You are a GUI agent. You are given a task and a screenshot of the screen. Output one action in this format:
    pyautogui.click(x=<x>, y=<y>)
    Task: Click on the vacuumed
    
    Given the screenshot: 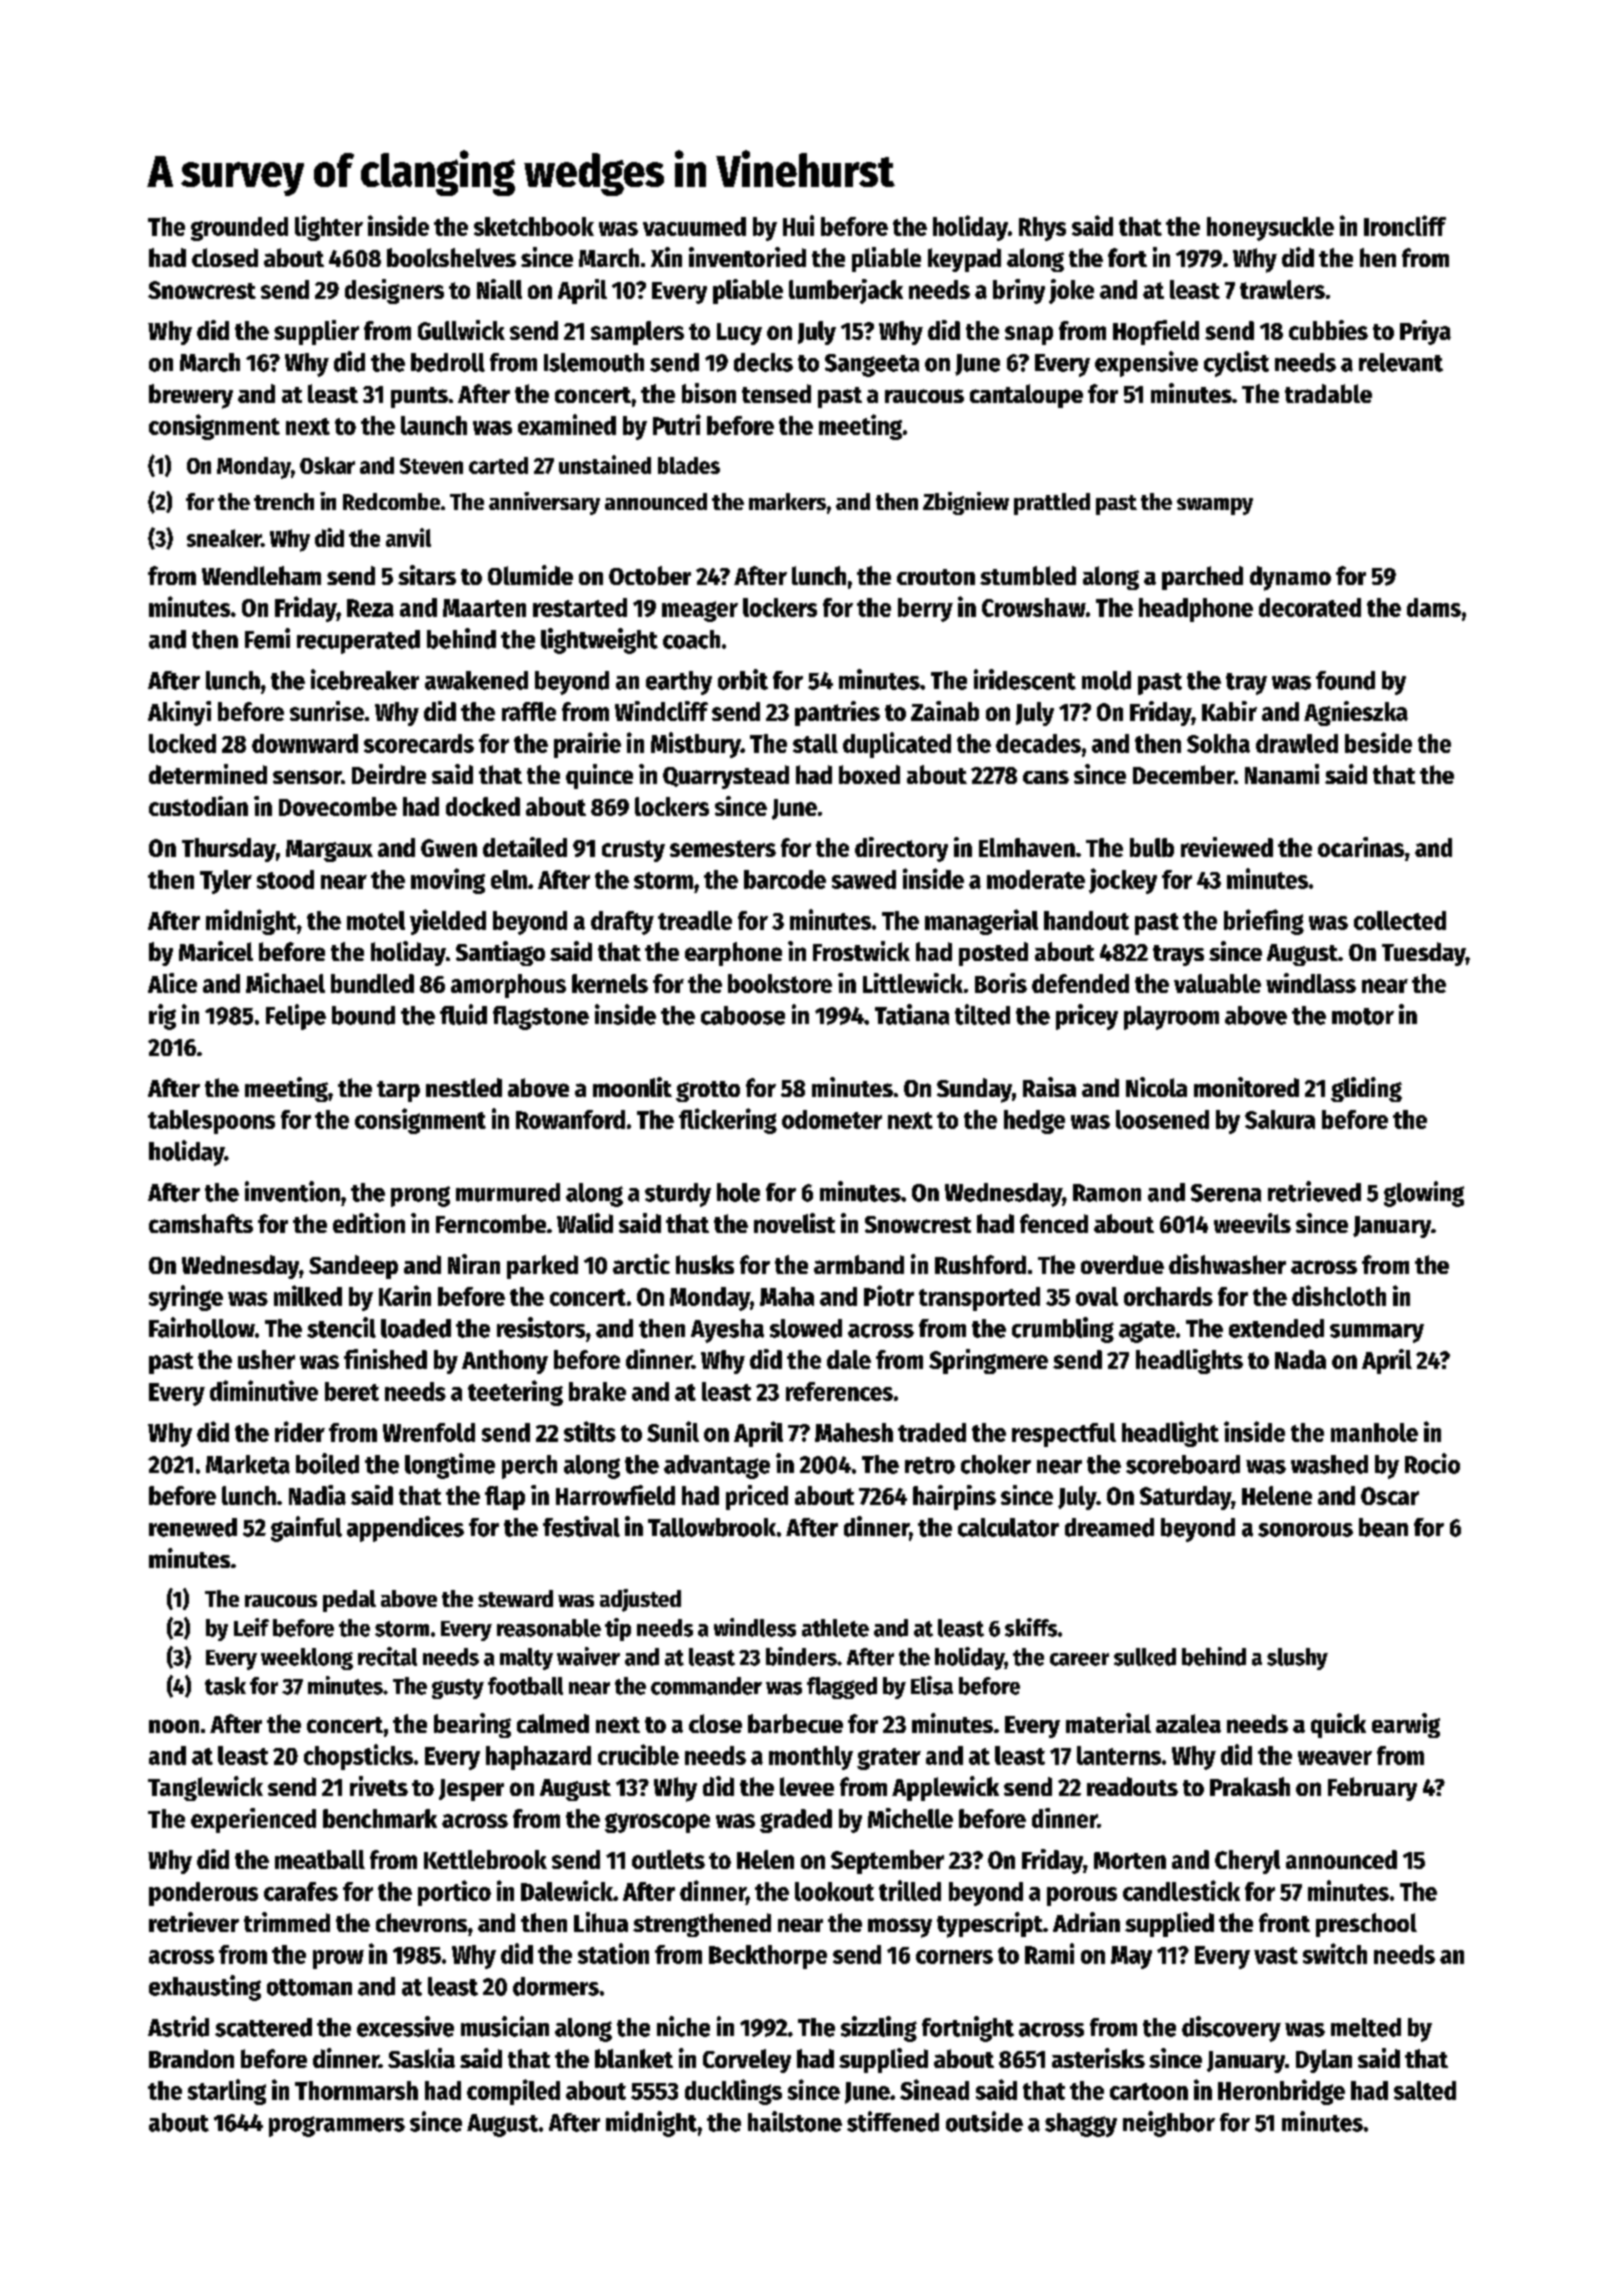 What is the action you would take?
    pyautogui.click(x=694, y=226)
